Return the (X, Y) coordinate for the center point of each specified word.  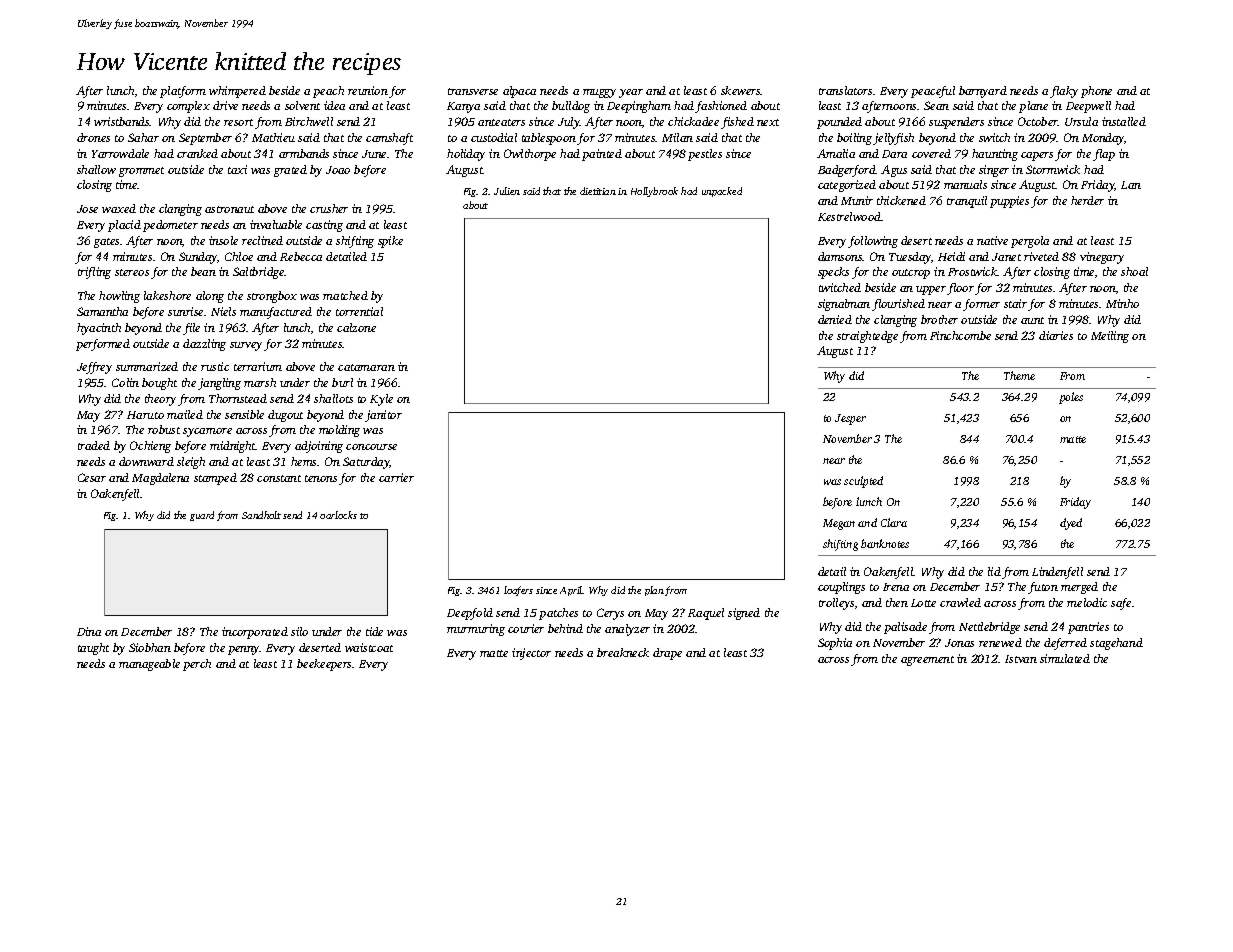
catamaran (366, 367)
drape (667, 654)
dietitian (598, 191)
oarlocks (338, 515)
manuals (965, 184)
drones (93, 137)
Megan (839, 524)
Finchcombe (960, 335)
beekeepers (324, 665)
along (210, 297)
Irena (896, 587)
